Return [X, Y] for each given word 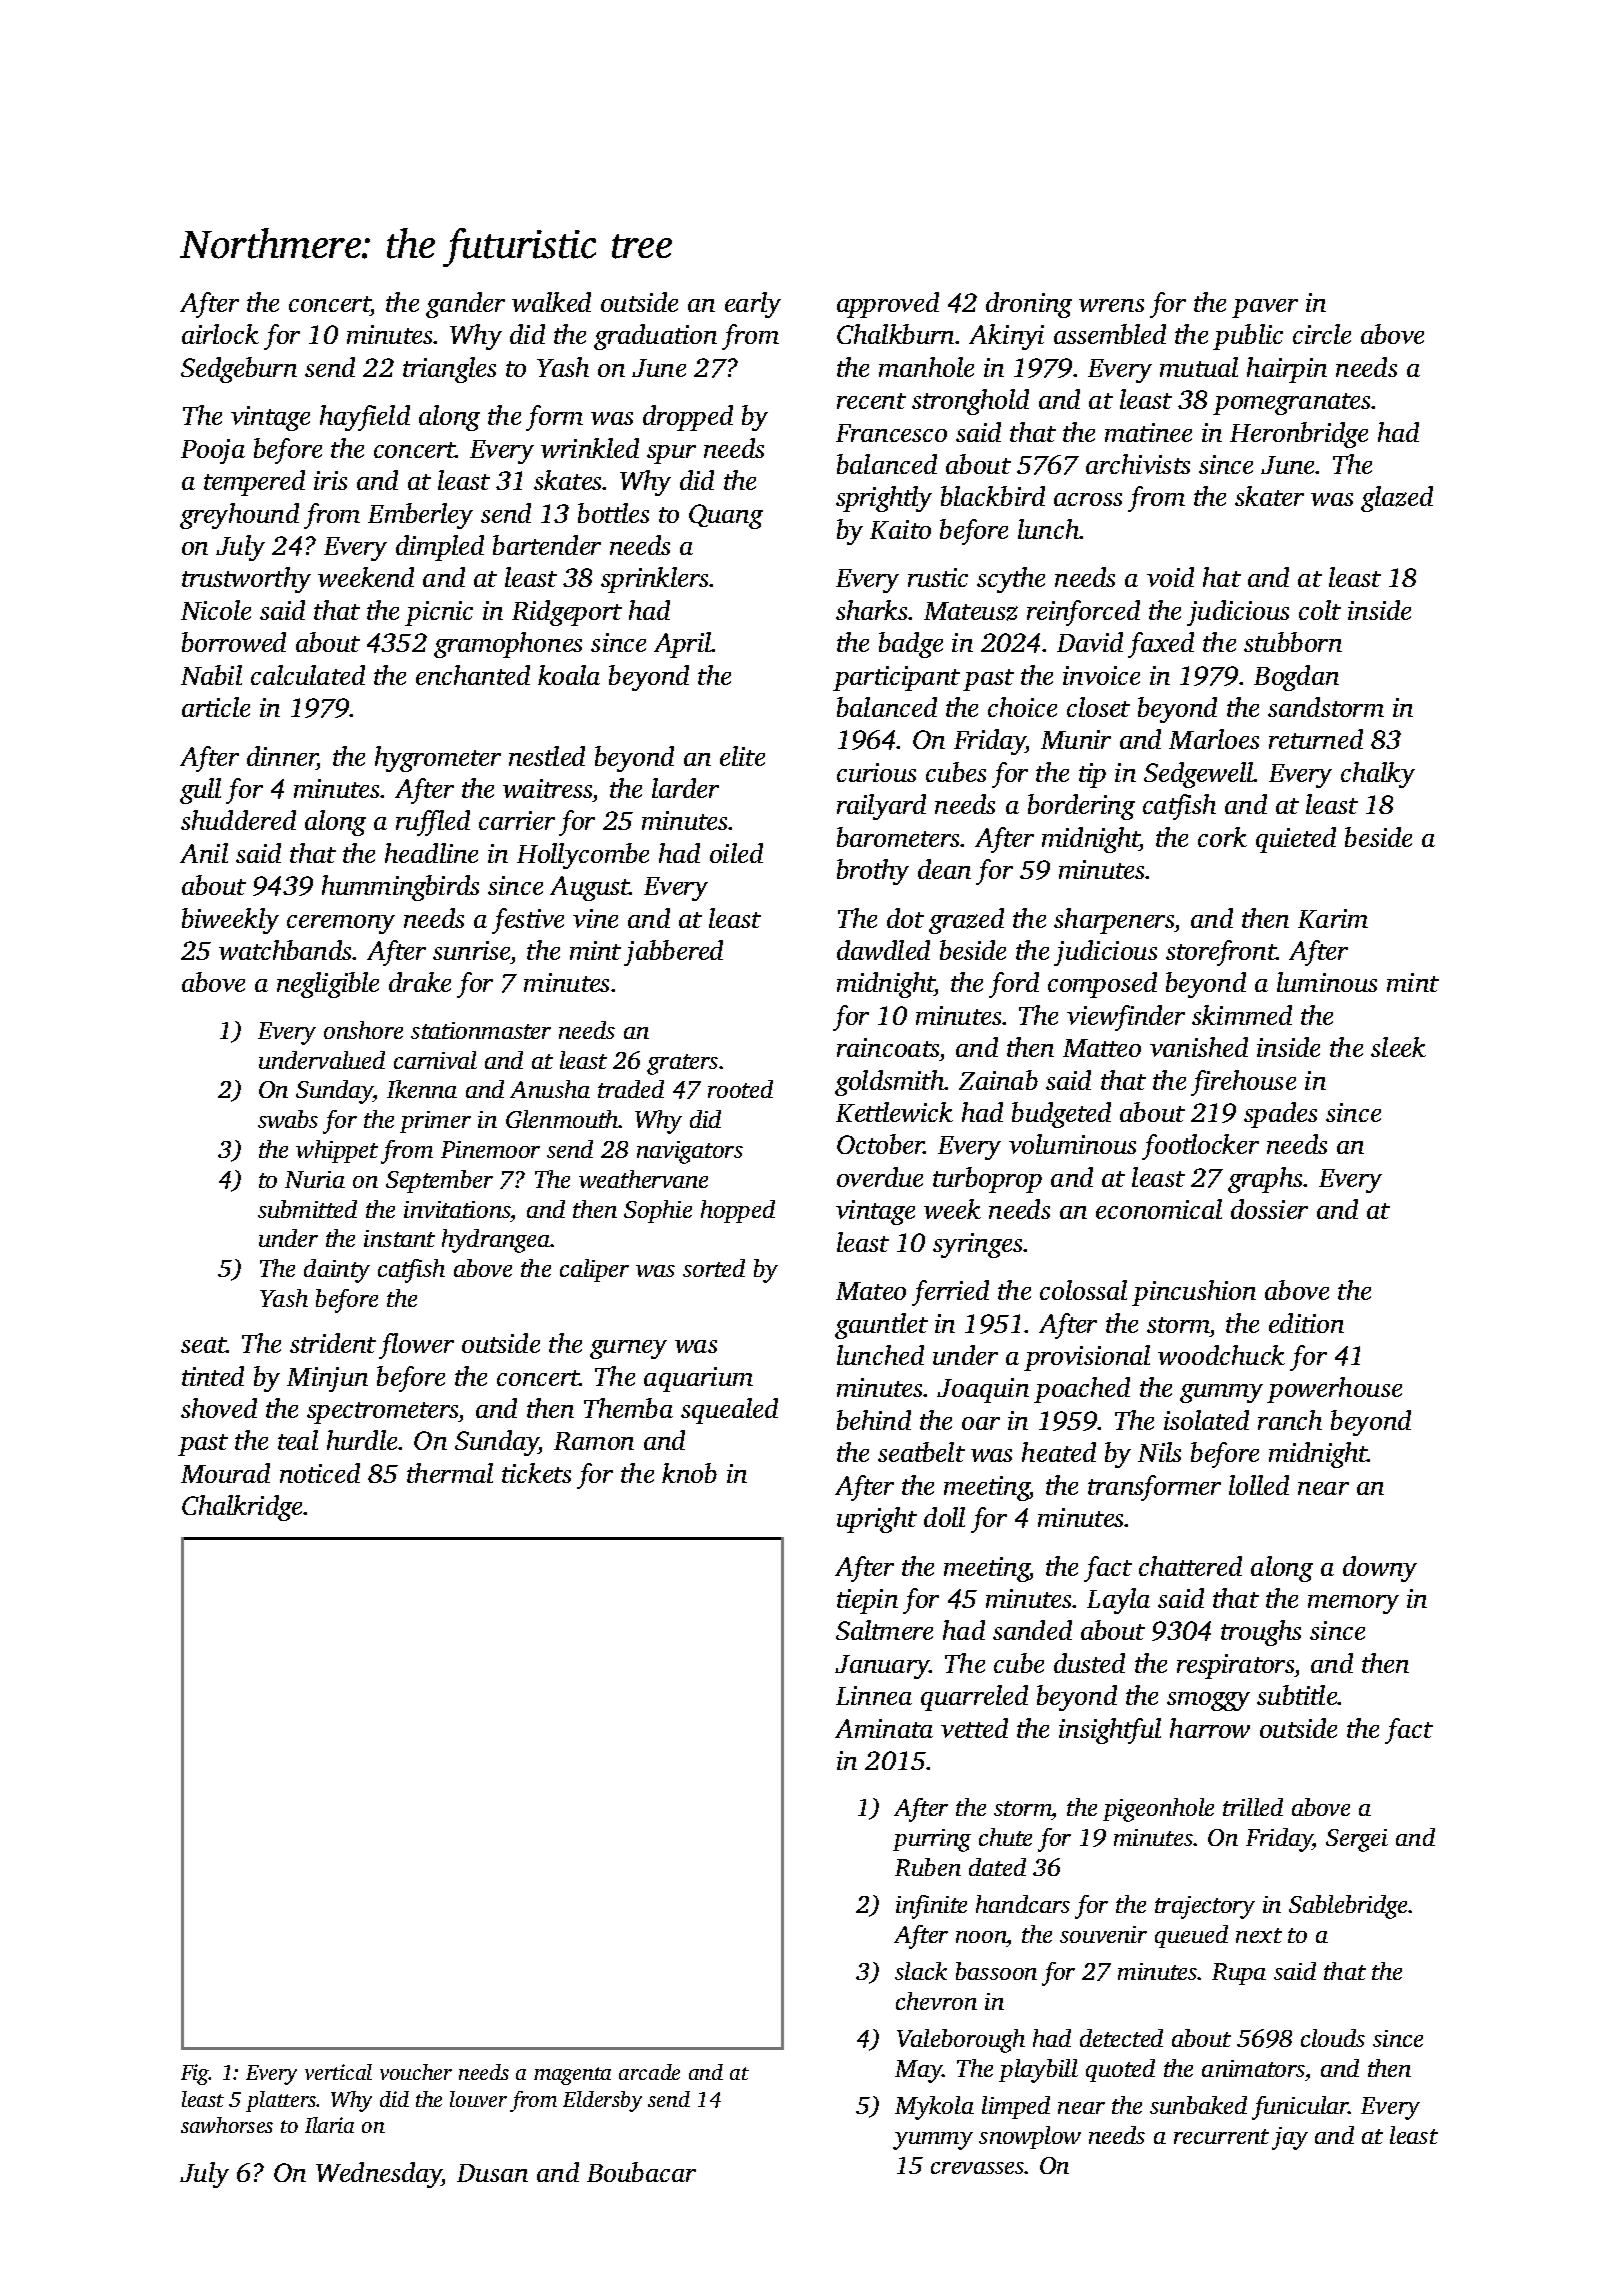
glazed [1397, 499]
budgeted [1061, 1115]
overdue [880, 1177]
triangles [449, 370]
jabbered [673, 953]
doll [944, 1517]
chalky [1378, 775]
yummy [933, 2141]
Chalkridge [242, 1508]
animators [1253, 2068]
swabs [288, 1119]
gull [200, 791]
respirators [1235, 1666]
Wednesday [379, 2175]
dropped [688, 418]
